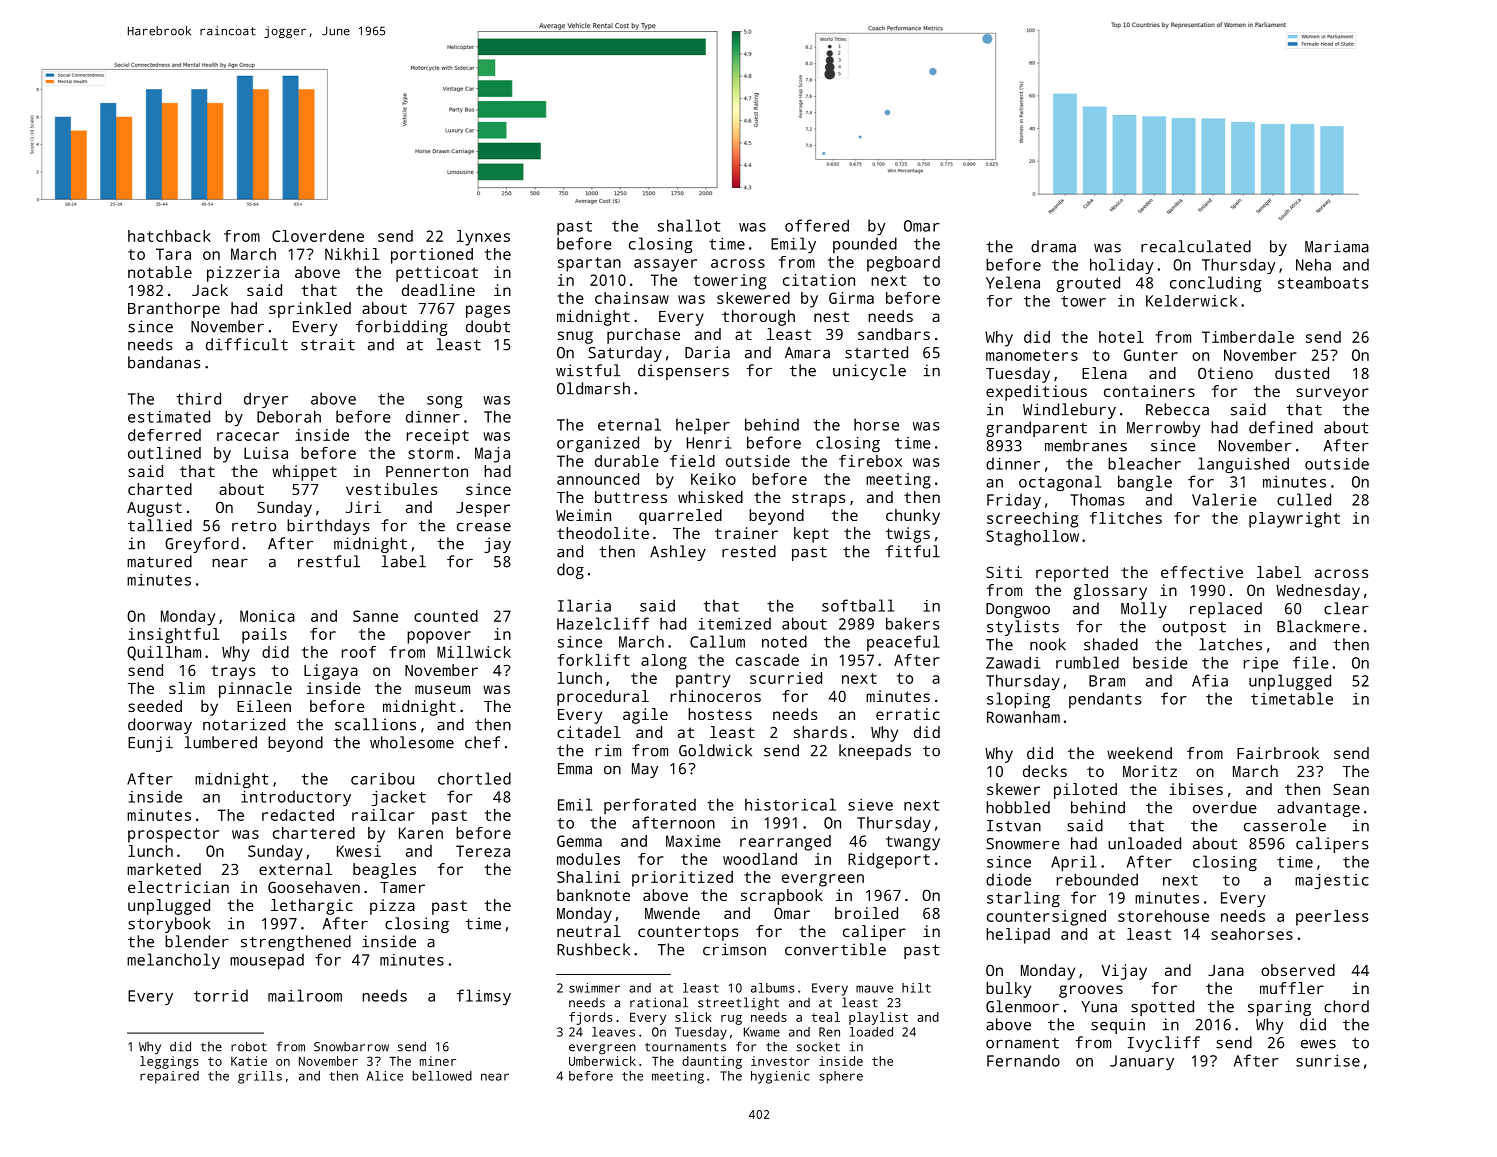  I want to click on portioned, so click(432, 256).
